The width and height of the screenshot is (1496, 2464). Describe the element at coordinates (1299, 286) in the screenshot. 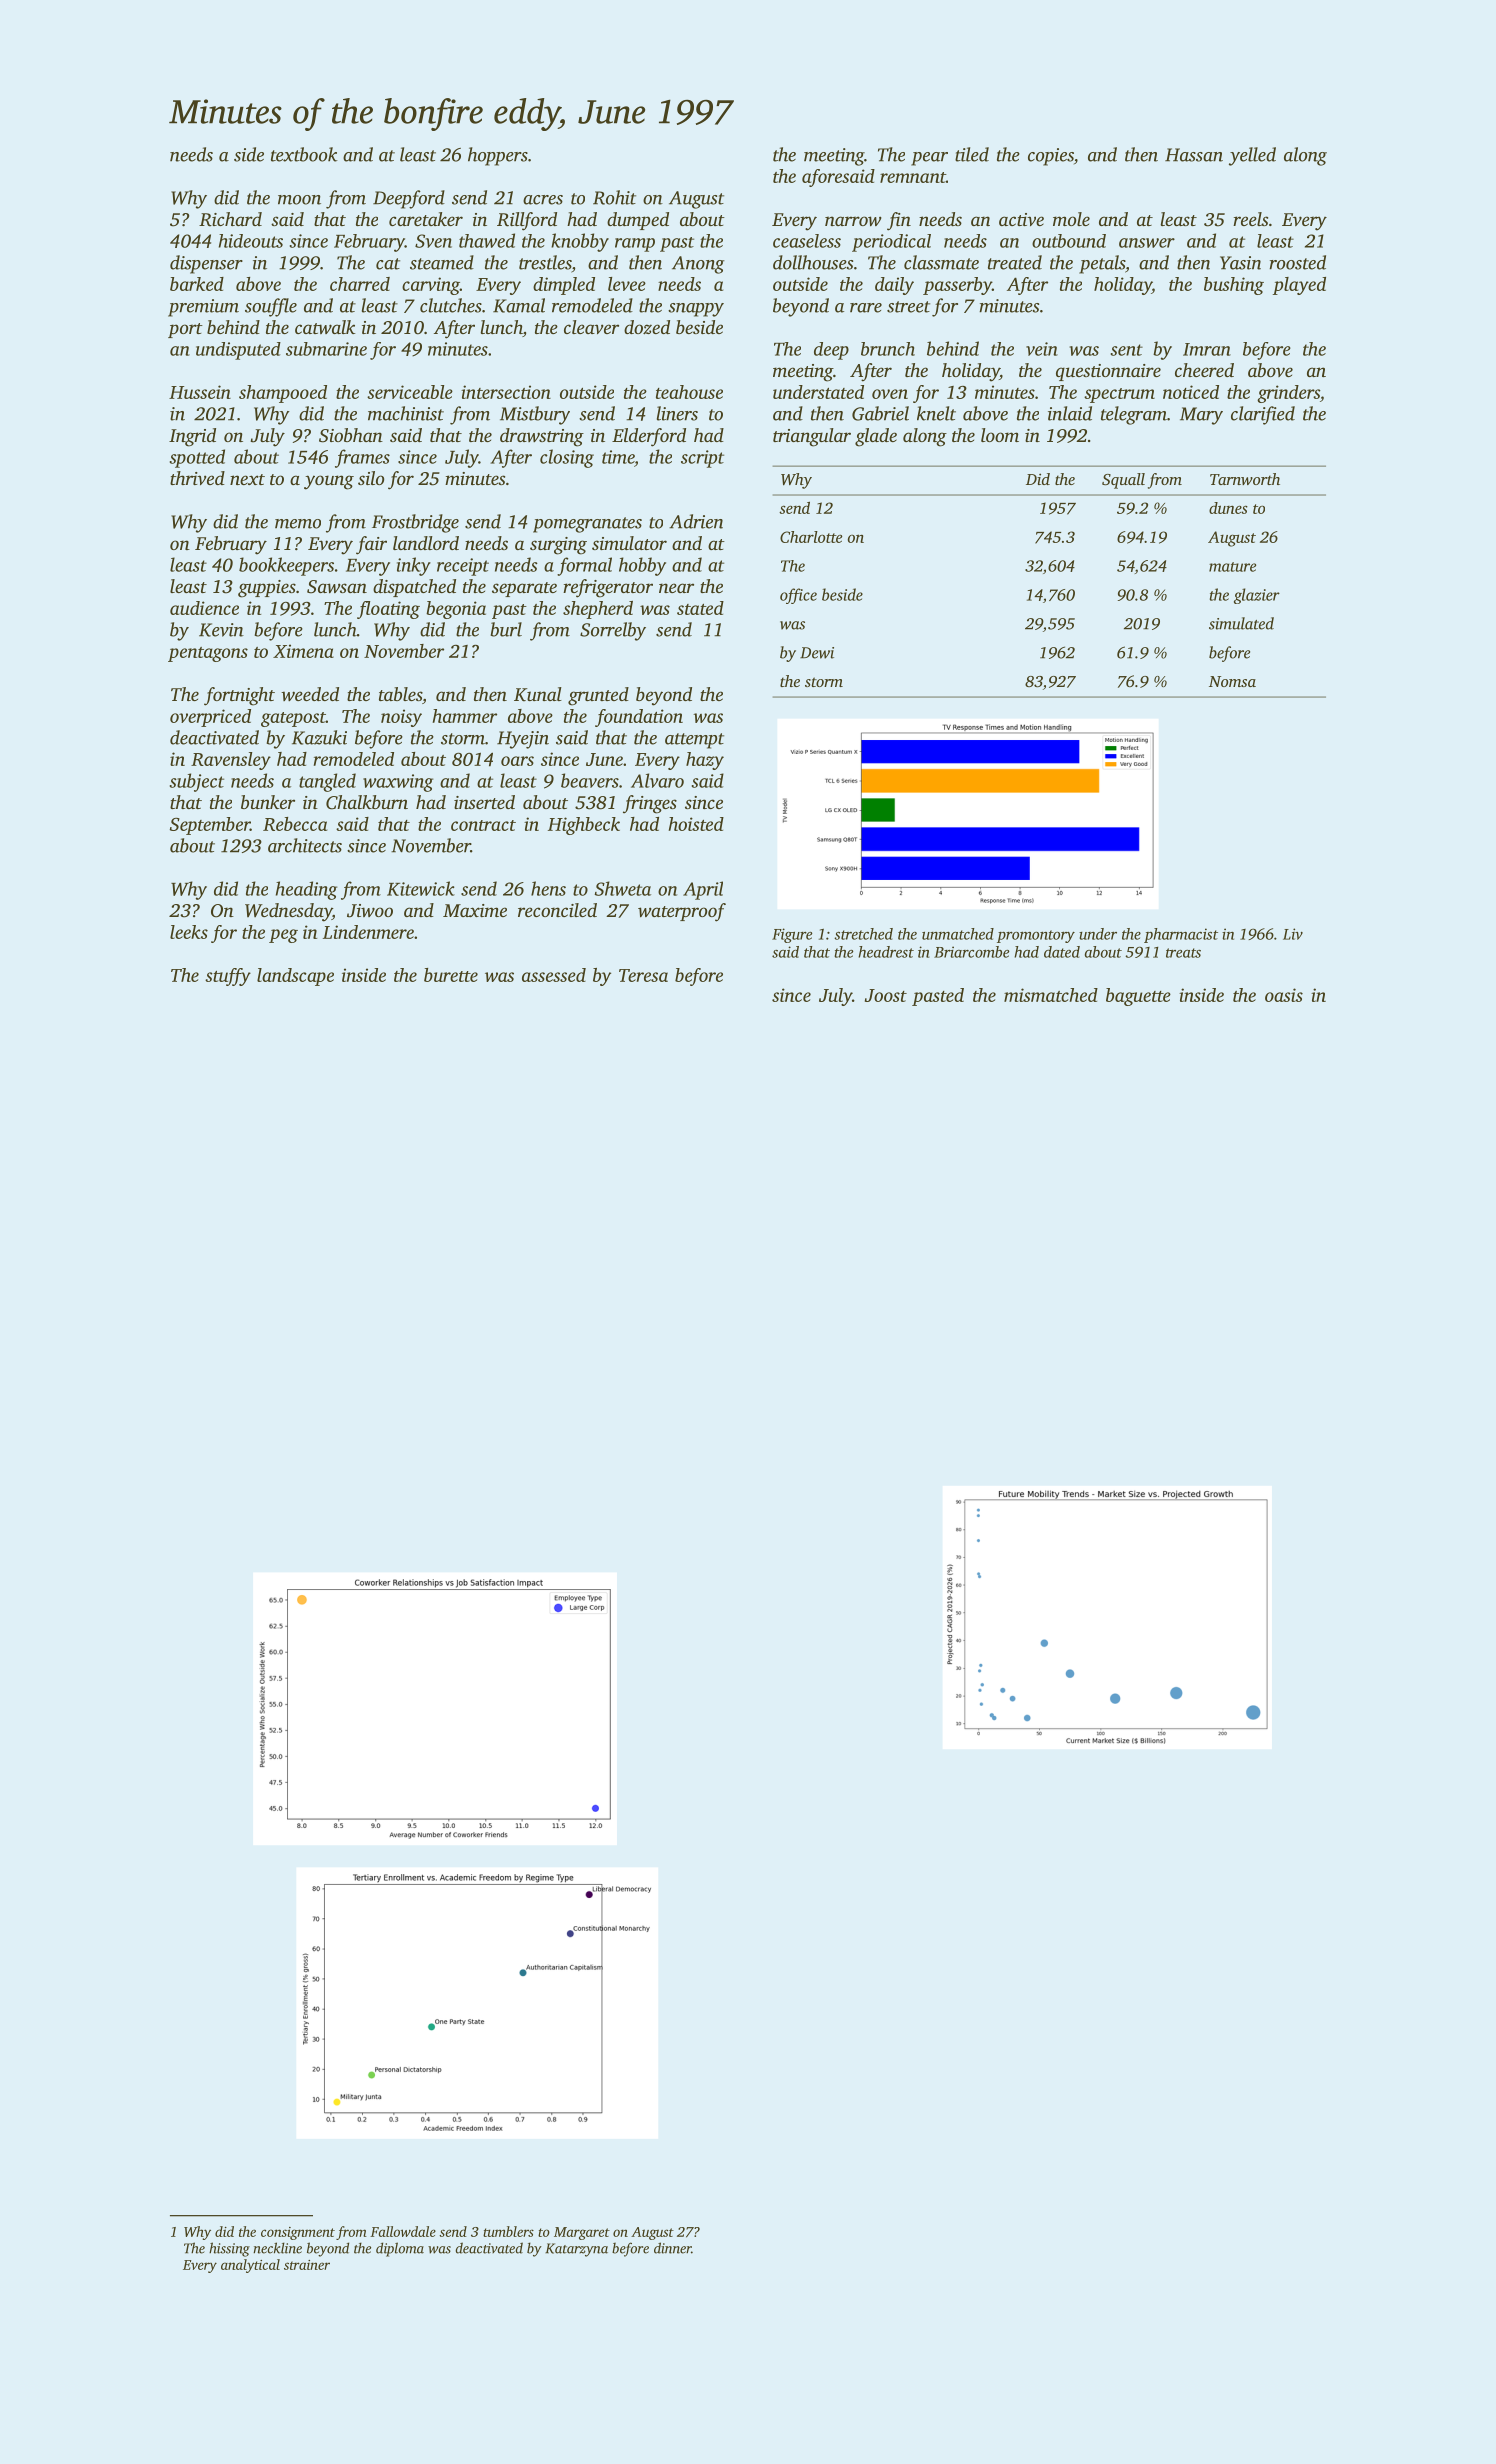

I see `played` at that location.
